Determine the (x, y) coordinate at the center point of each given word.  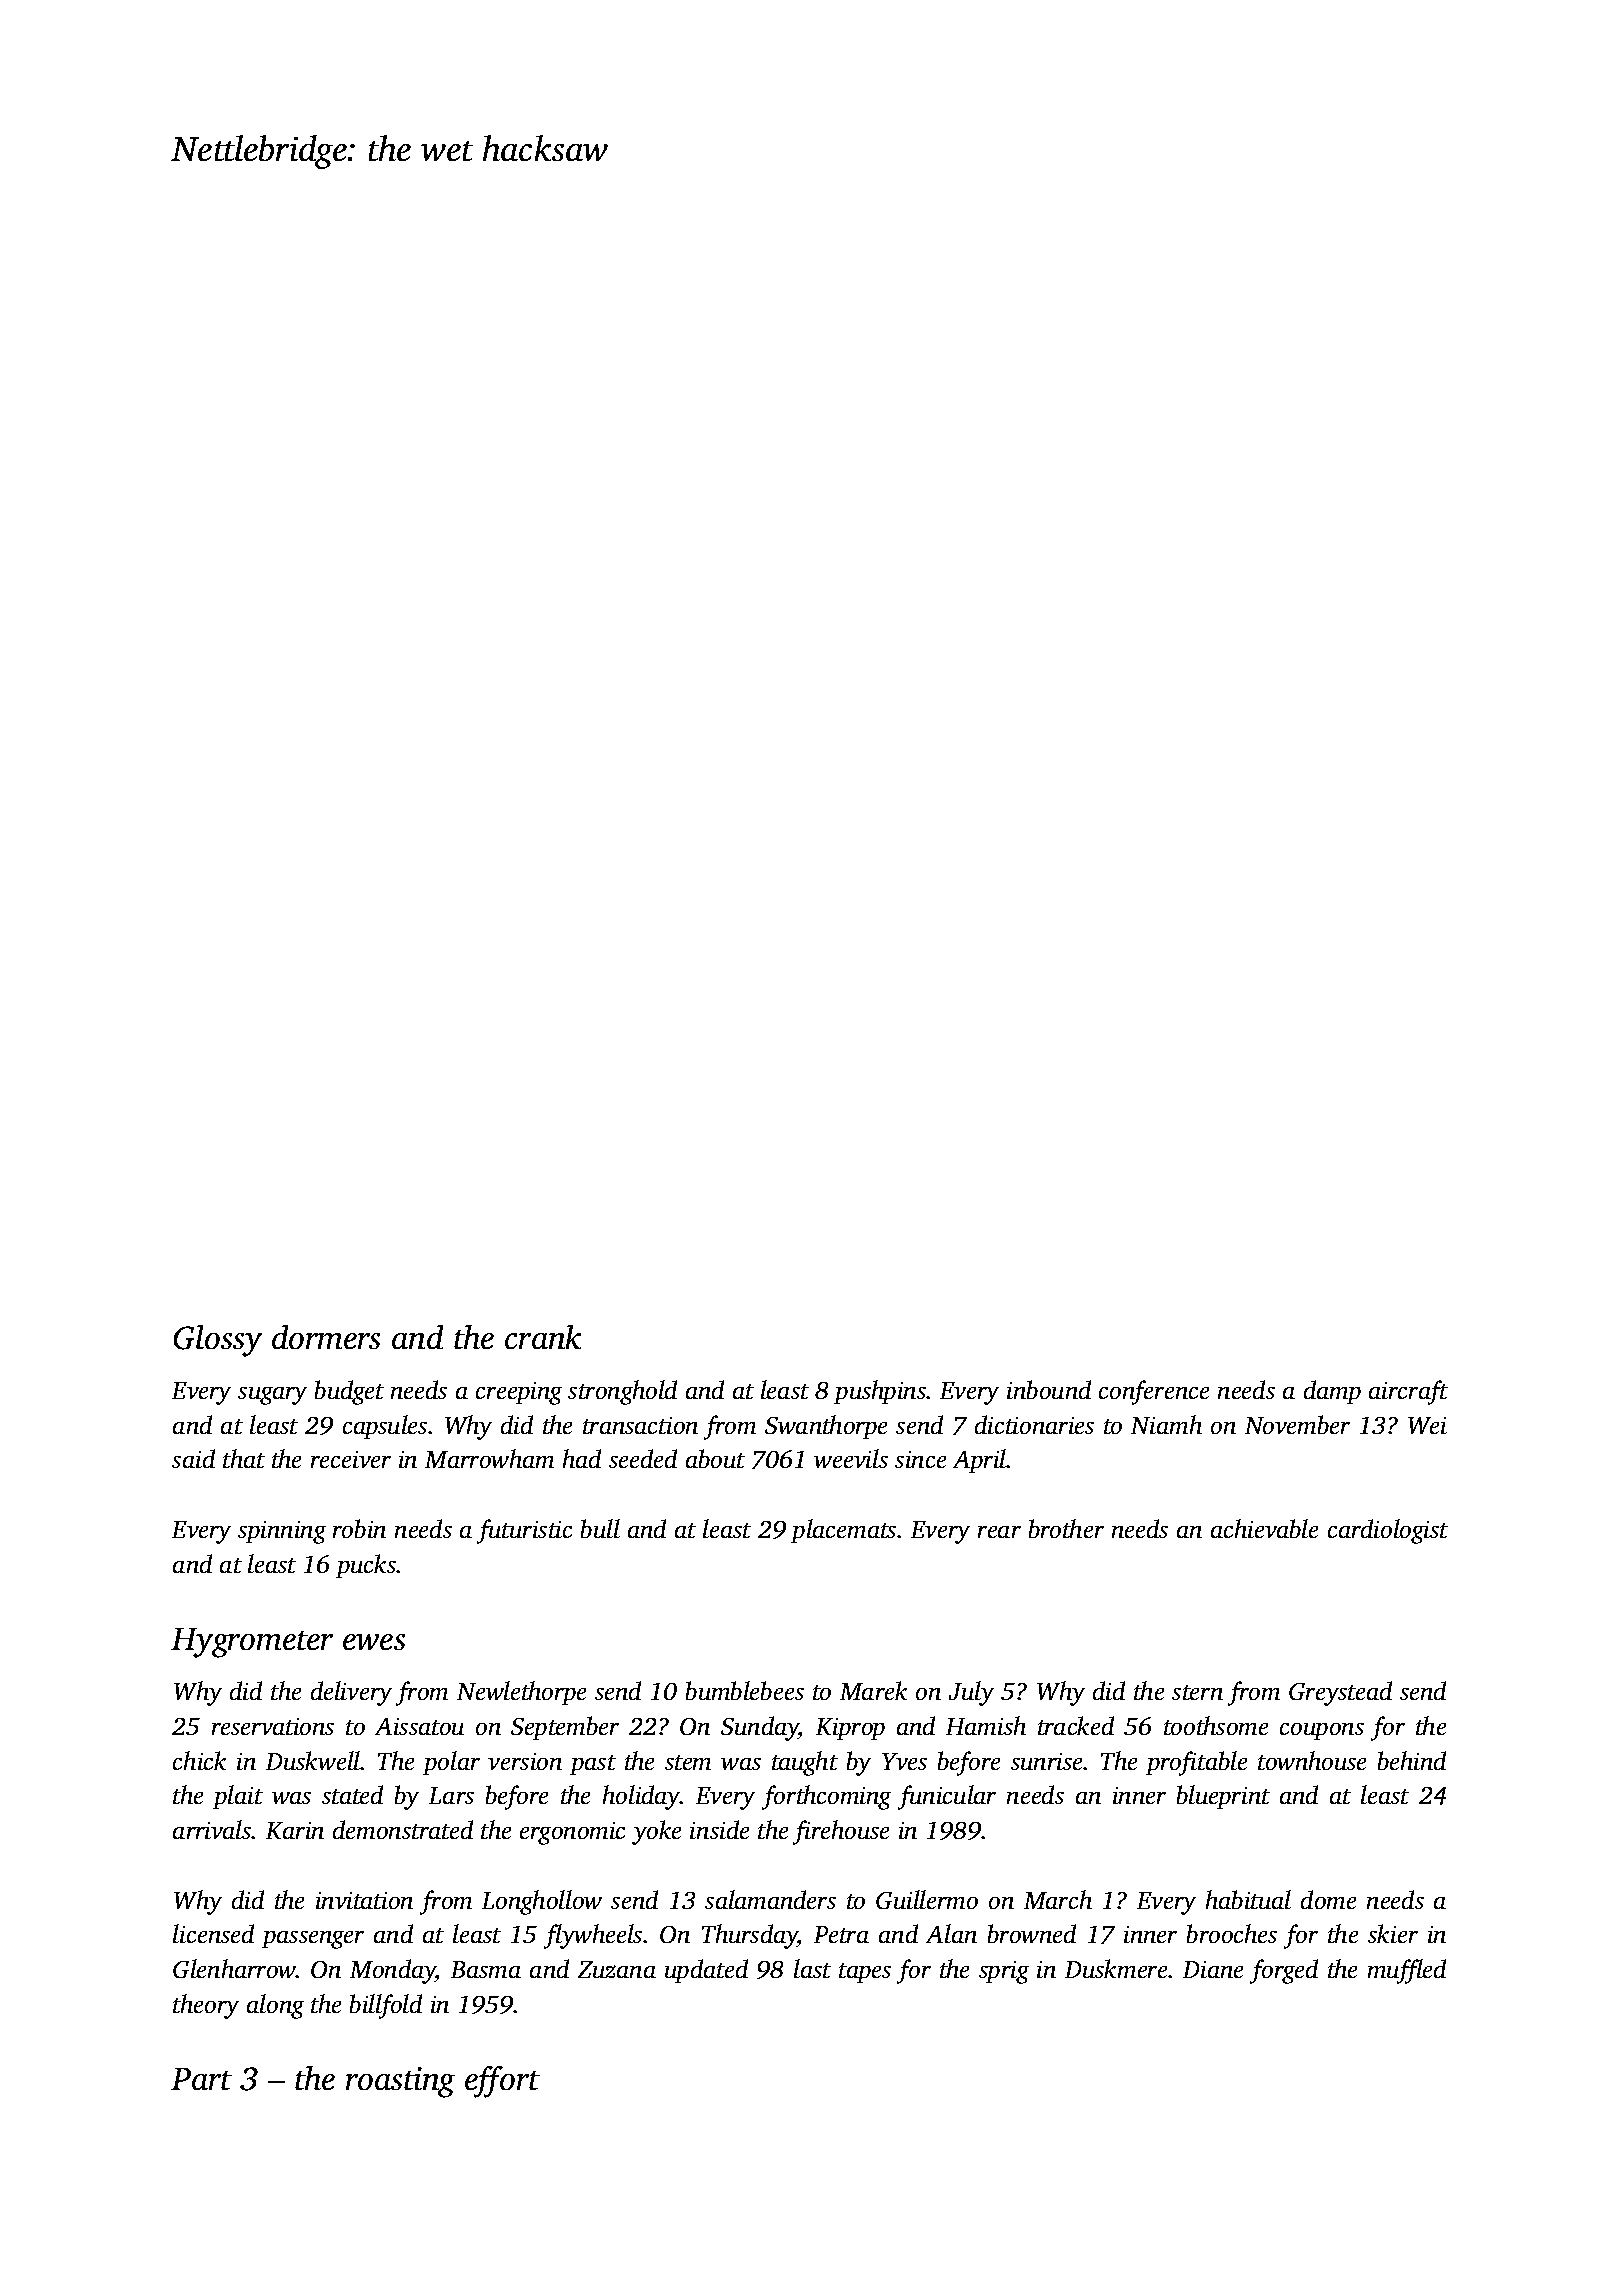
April (980, 1461)
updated (706, 1971)
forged (1284, 1971)
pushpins (880, 1392)
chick (199, 1760)
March (1058, 1899)
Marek (873, 1690)
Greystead (1340, 1693)
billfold (386, 2006)
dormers (326, 1337)
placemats (843, 1531)
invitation (364, 1900)
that (244, 1458)
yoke (656, 1832)
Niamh (1166, 1424)
